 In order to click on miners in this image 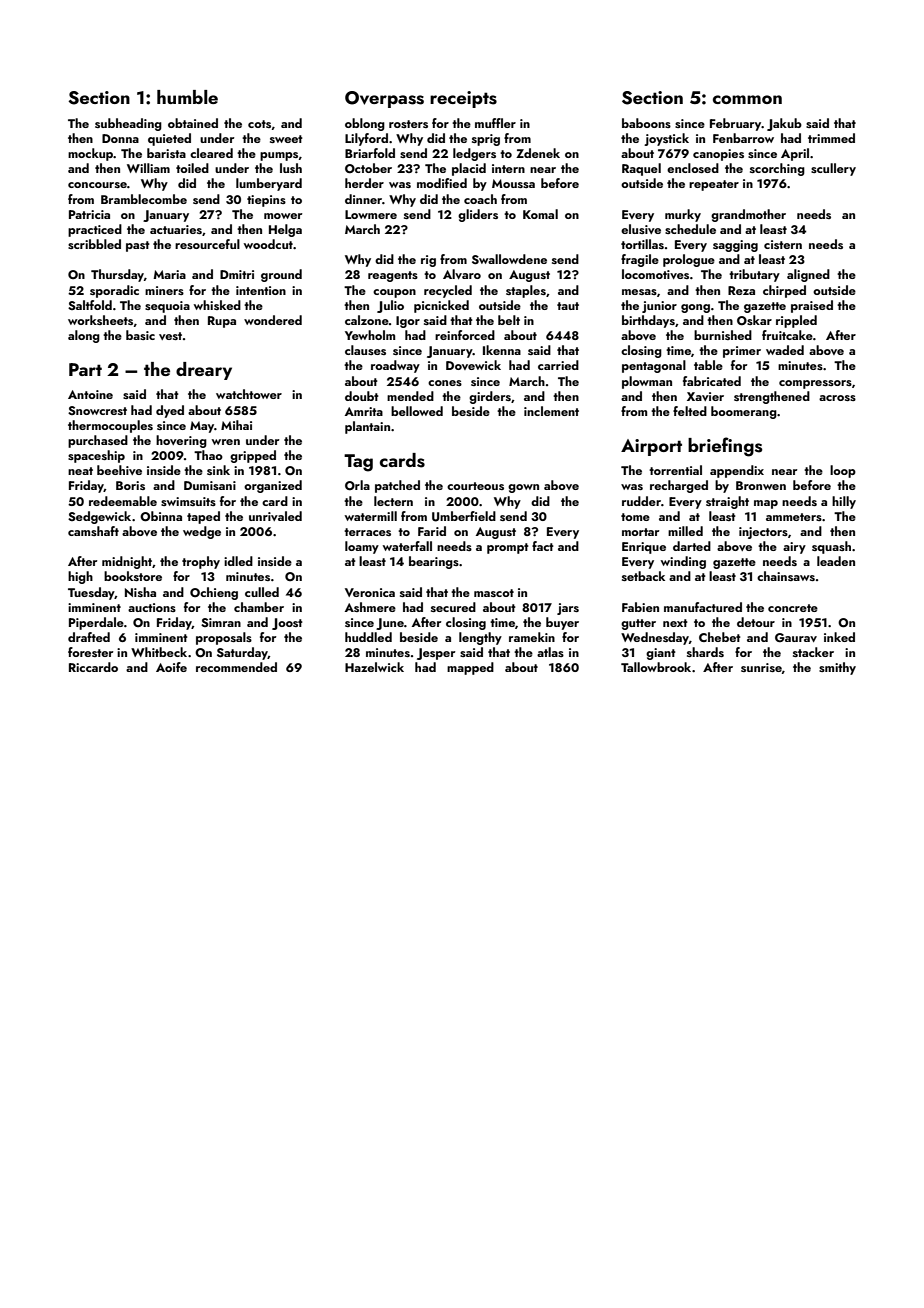, I will do `click(164, 290)`.
